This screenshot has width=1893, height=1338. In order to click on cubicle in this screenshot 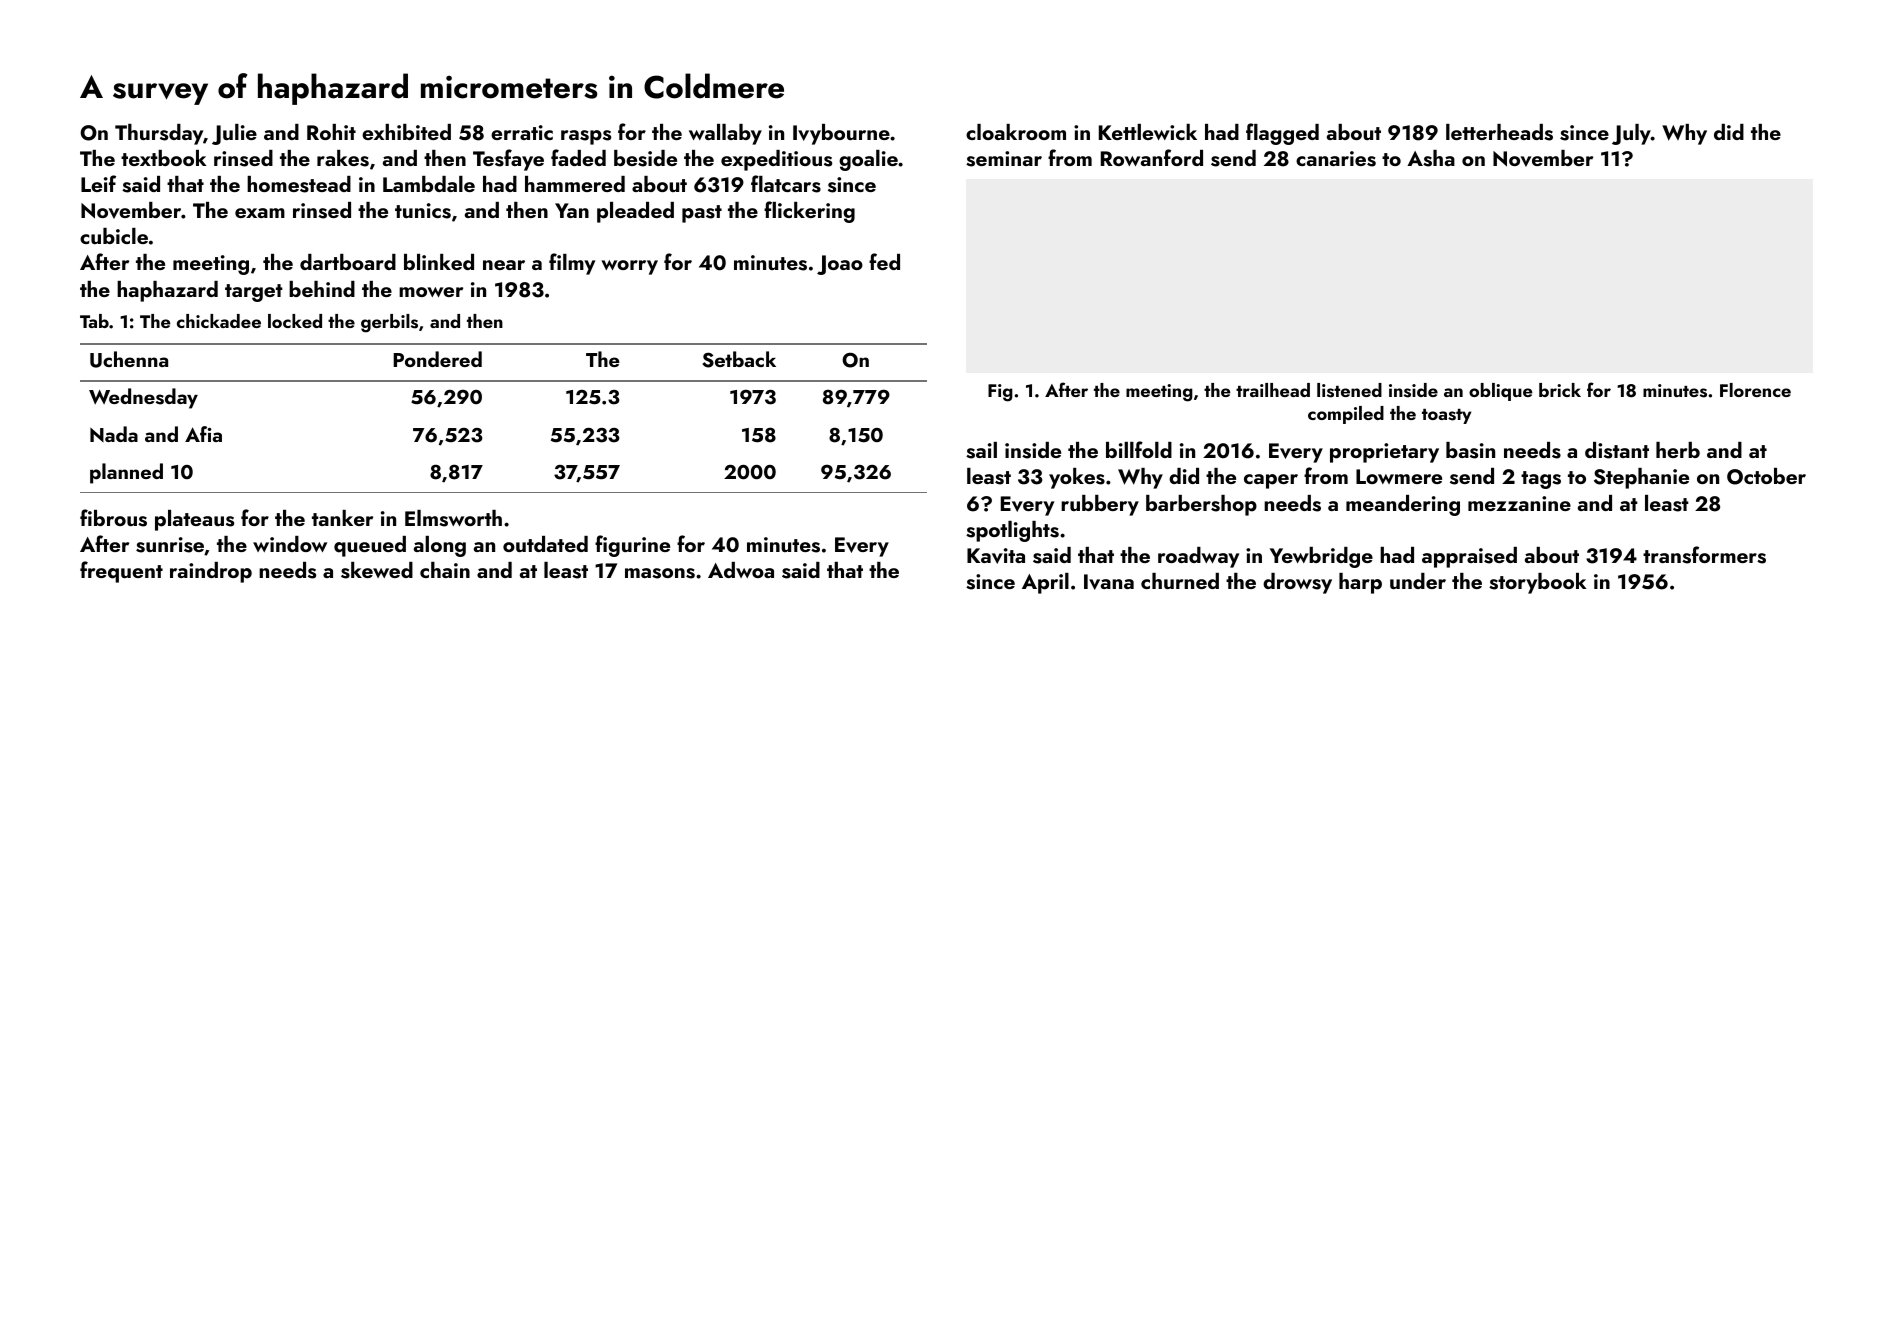, I will do `click(114, 236)`.
